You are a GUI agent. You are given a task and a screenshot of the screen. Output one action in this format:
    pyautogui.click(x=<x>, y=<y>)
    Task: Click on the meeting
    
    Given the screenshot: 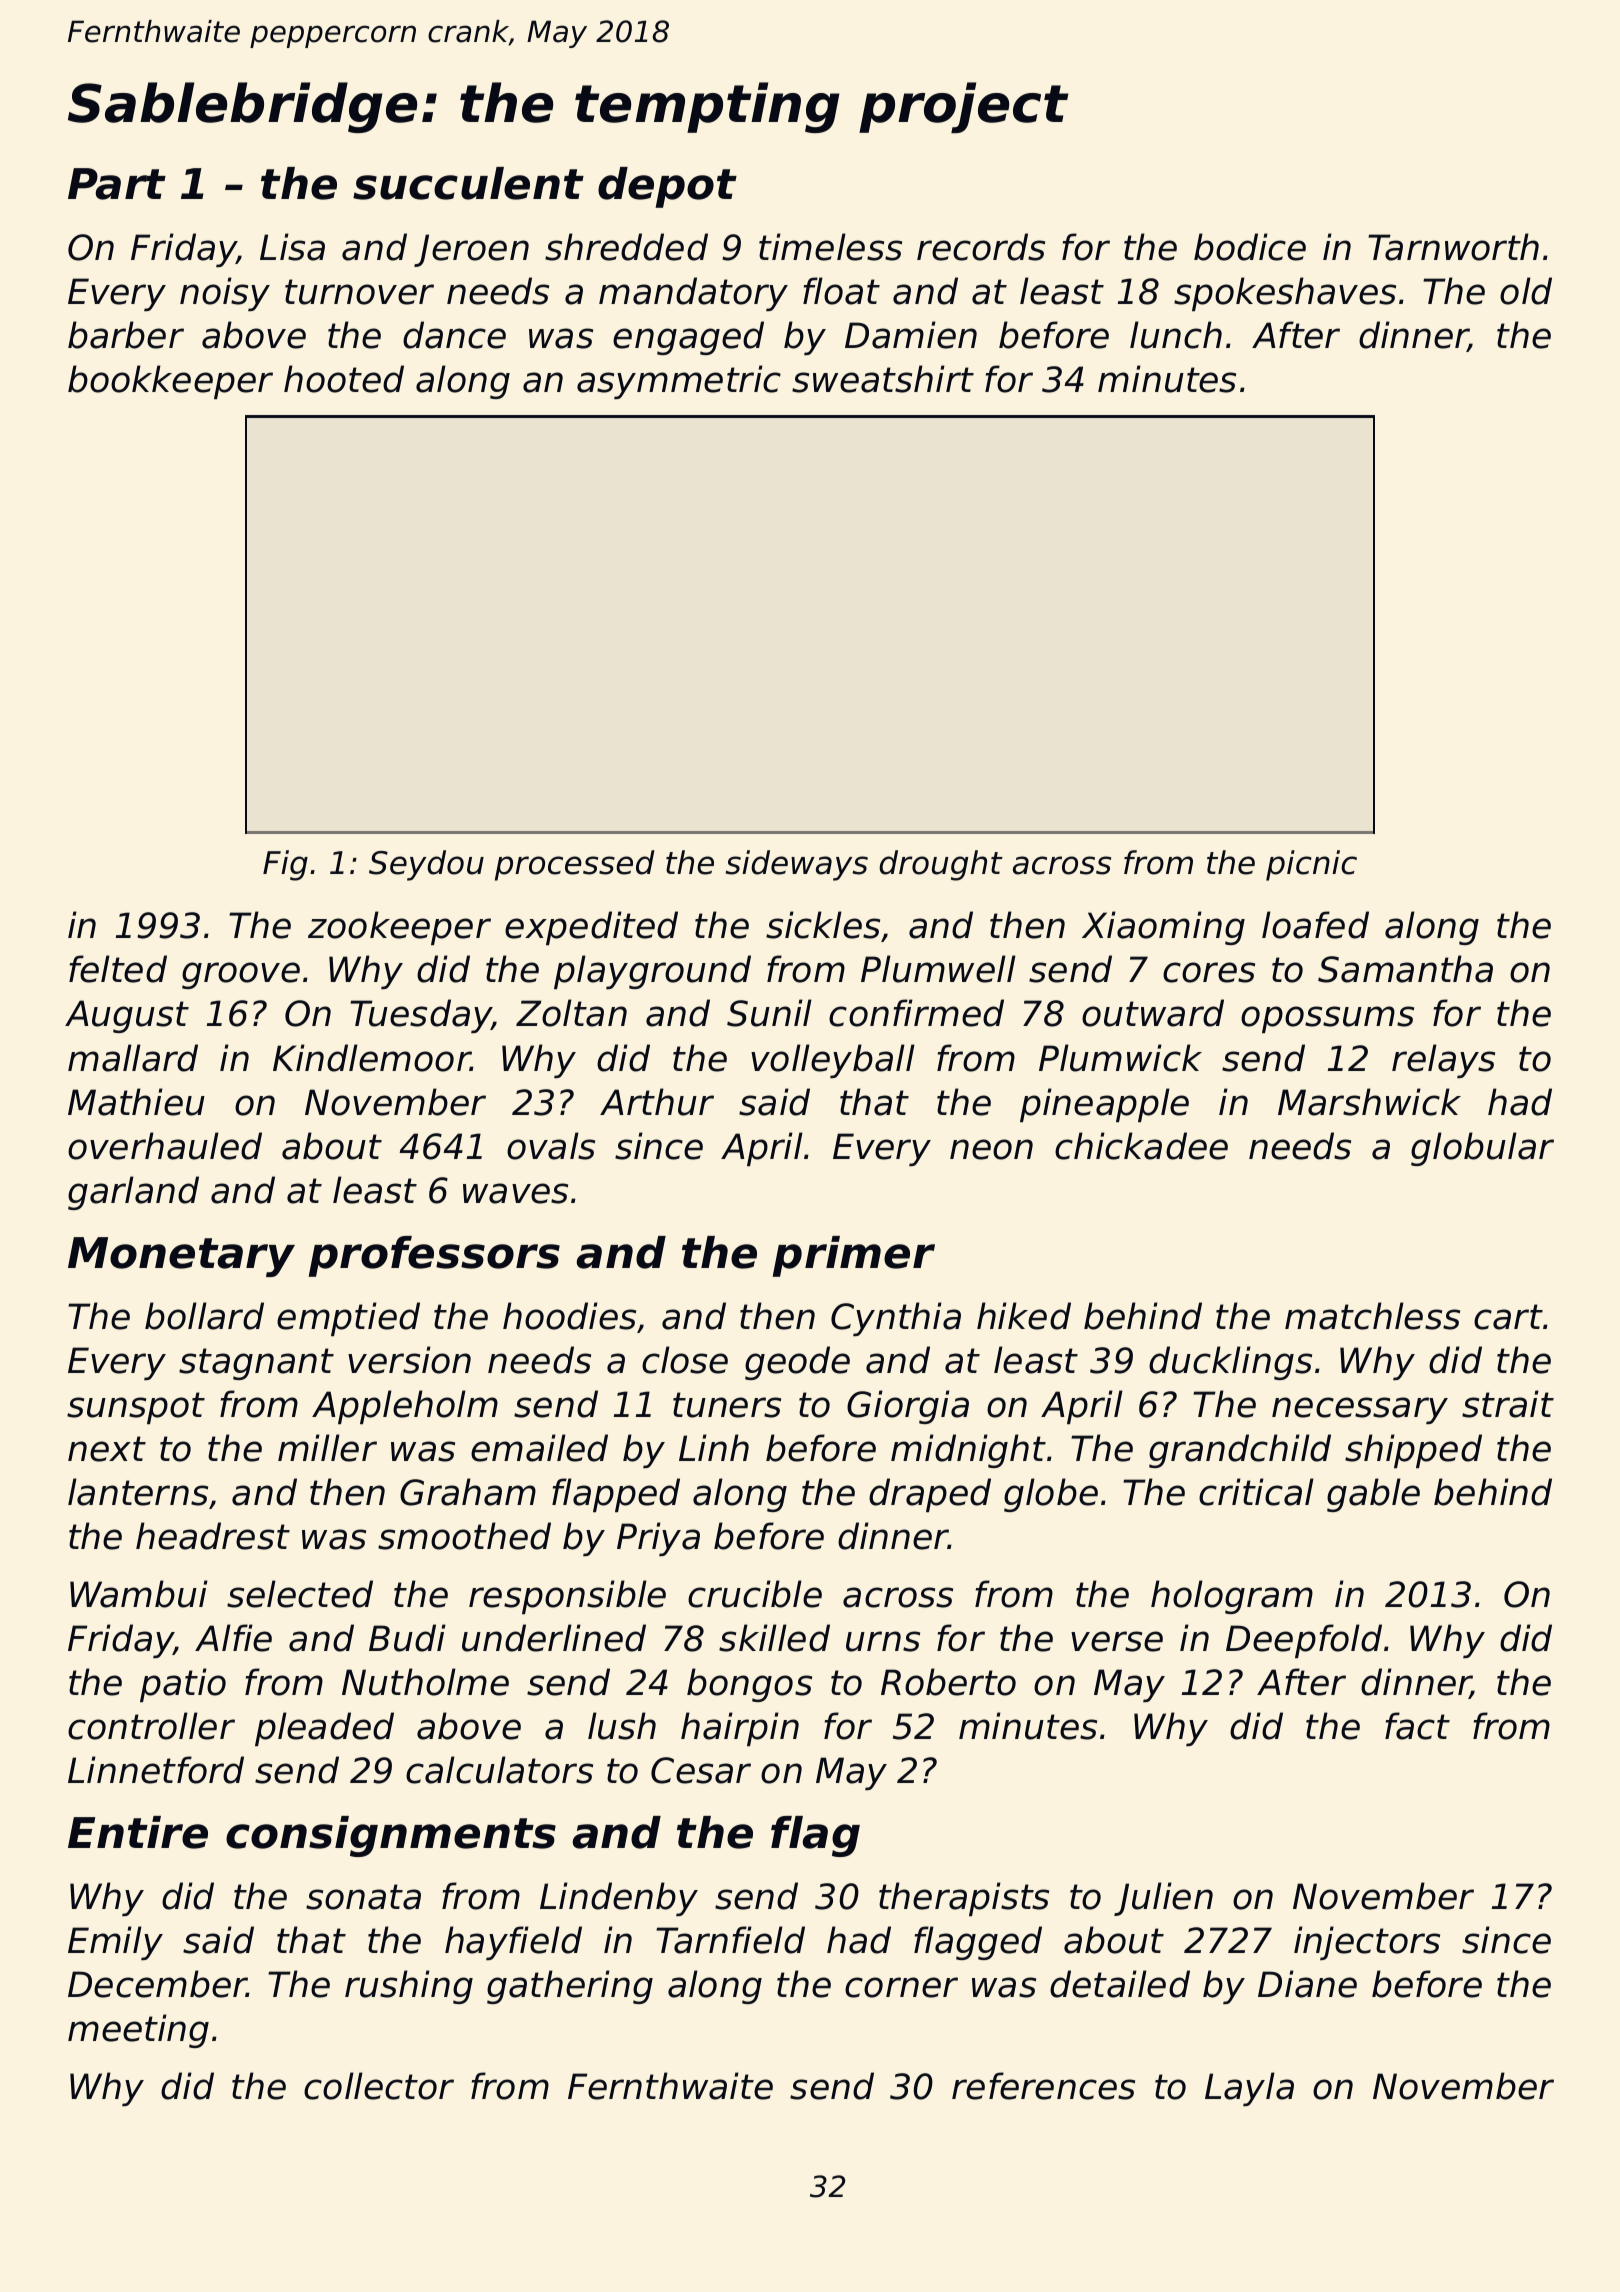 What is the action you would take?
    pyautogui.click(x=138, y=2031)
